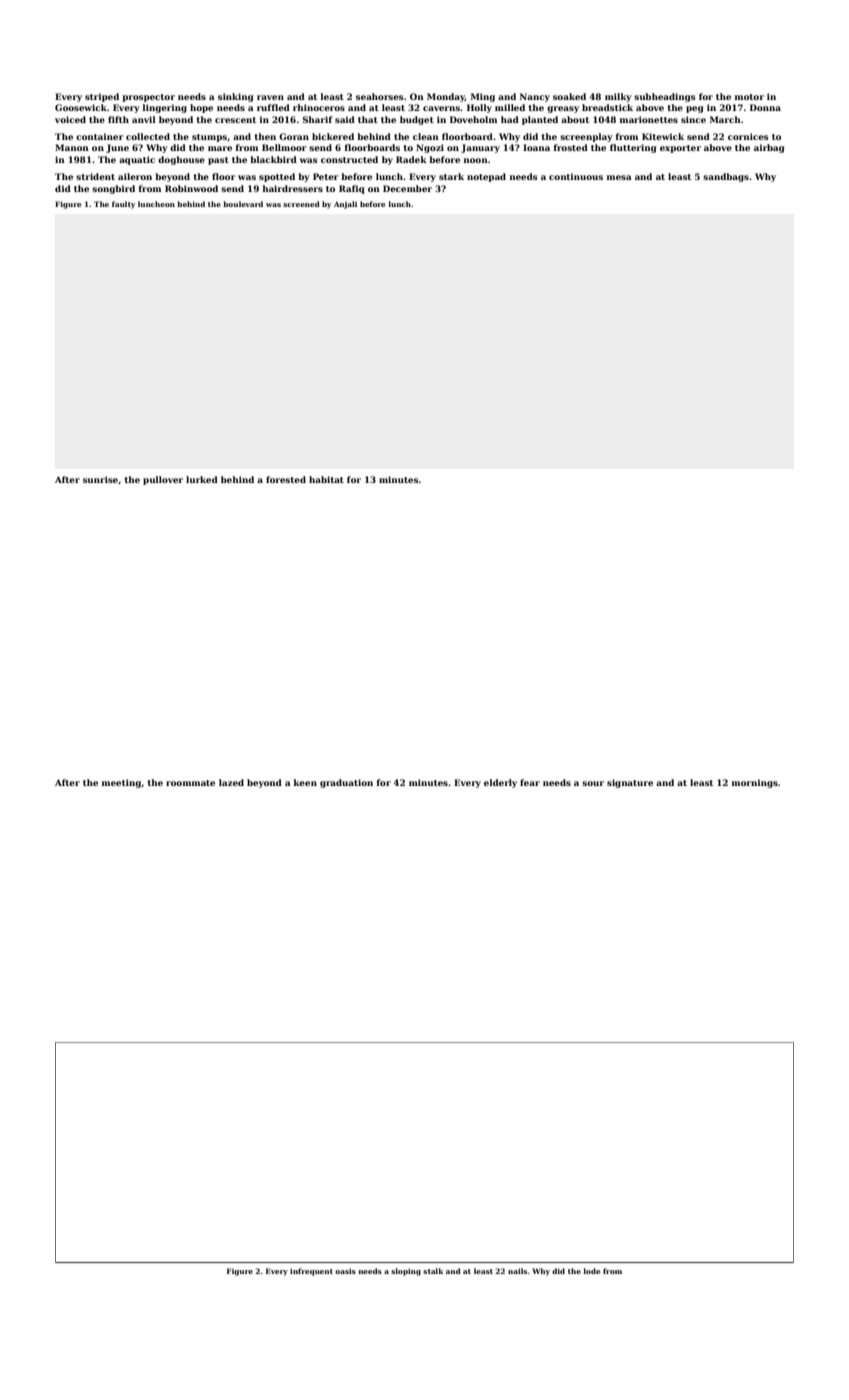 The height and width of the screenshot is (1400, 849). What do you see at coordinates (500, 783) in the screenshot?
I see `elderly` at bounding box center [500, 783].
